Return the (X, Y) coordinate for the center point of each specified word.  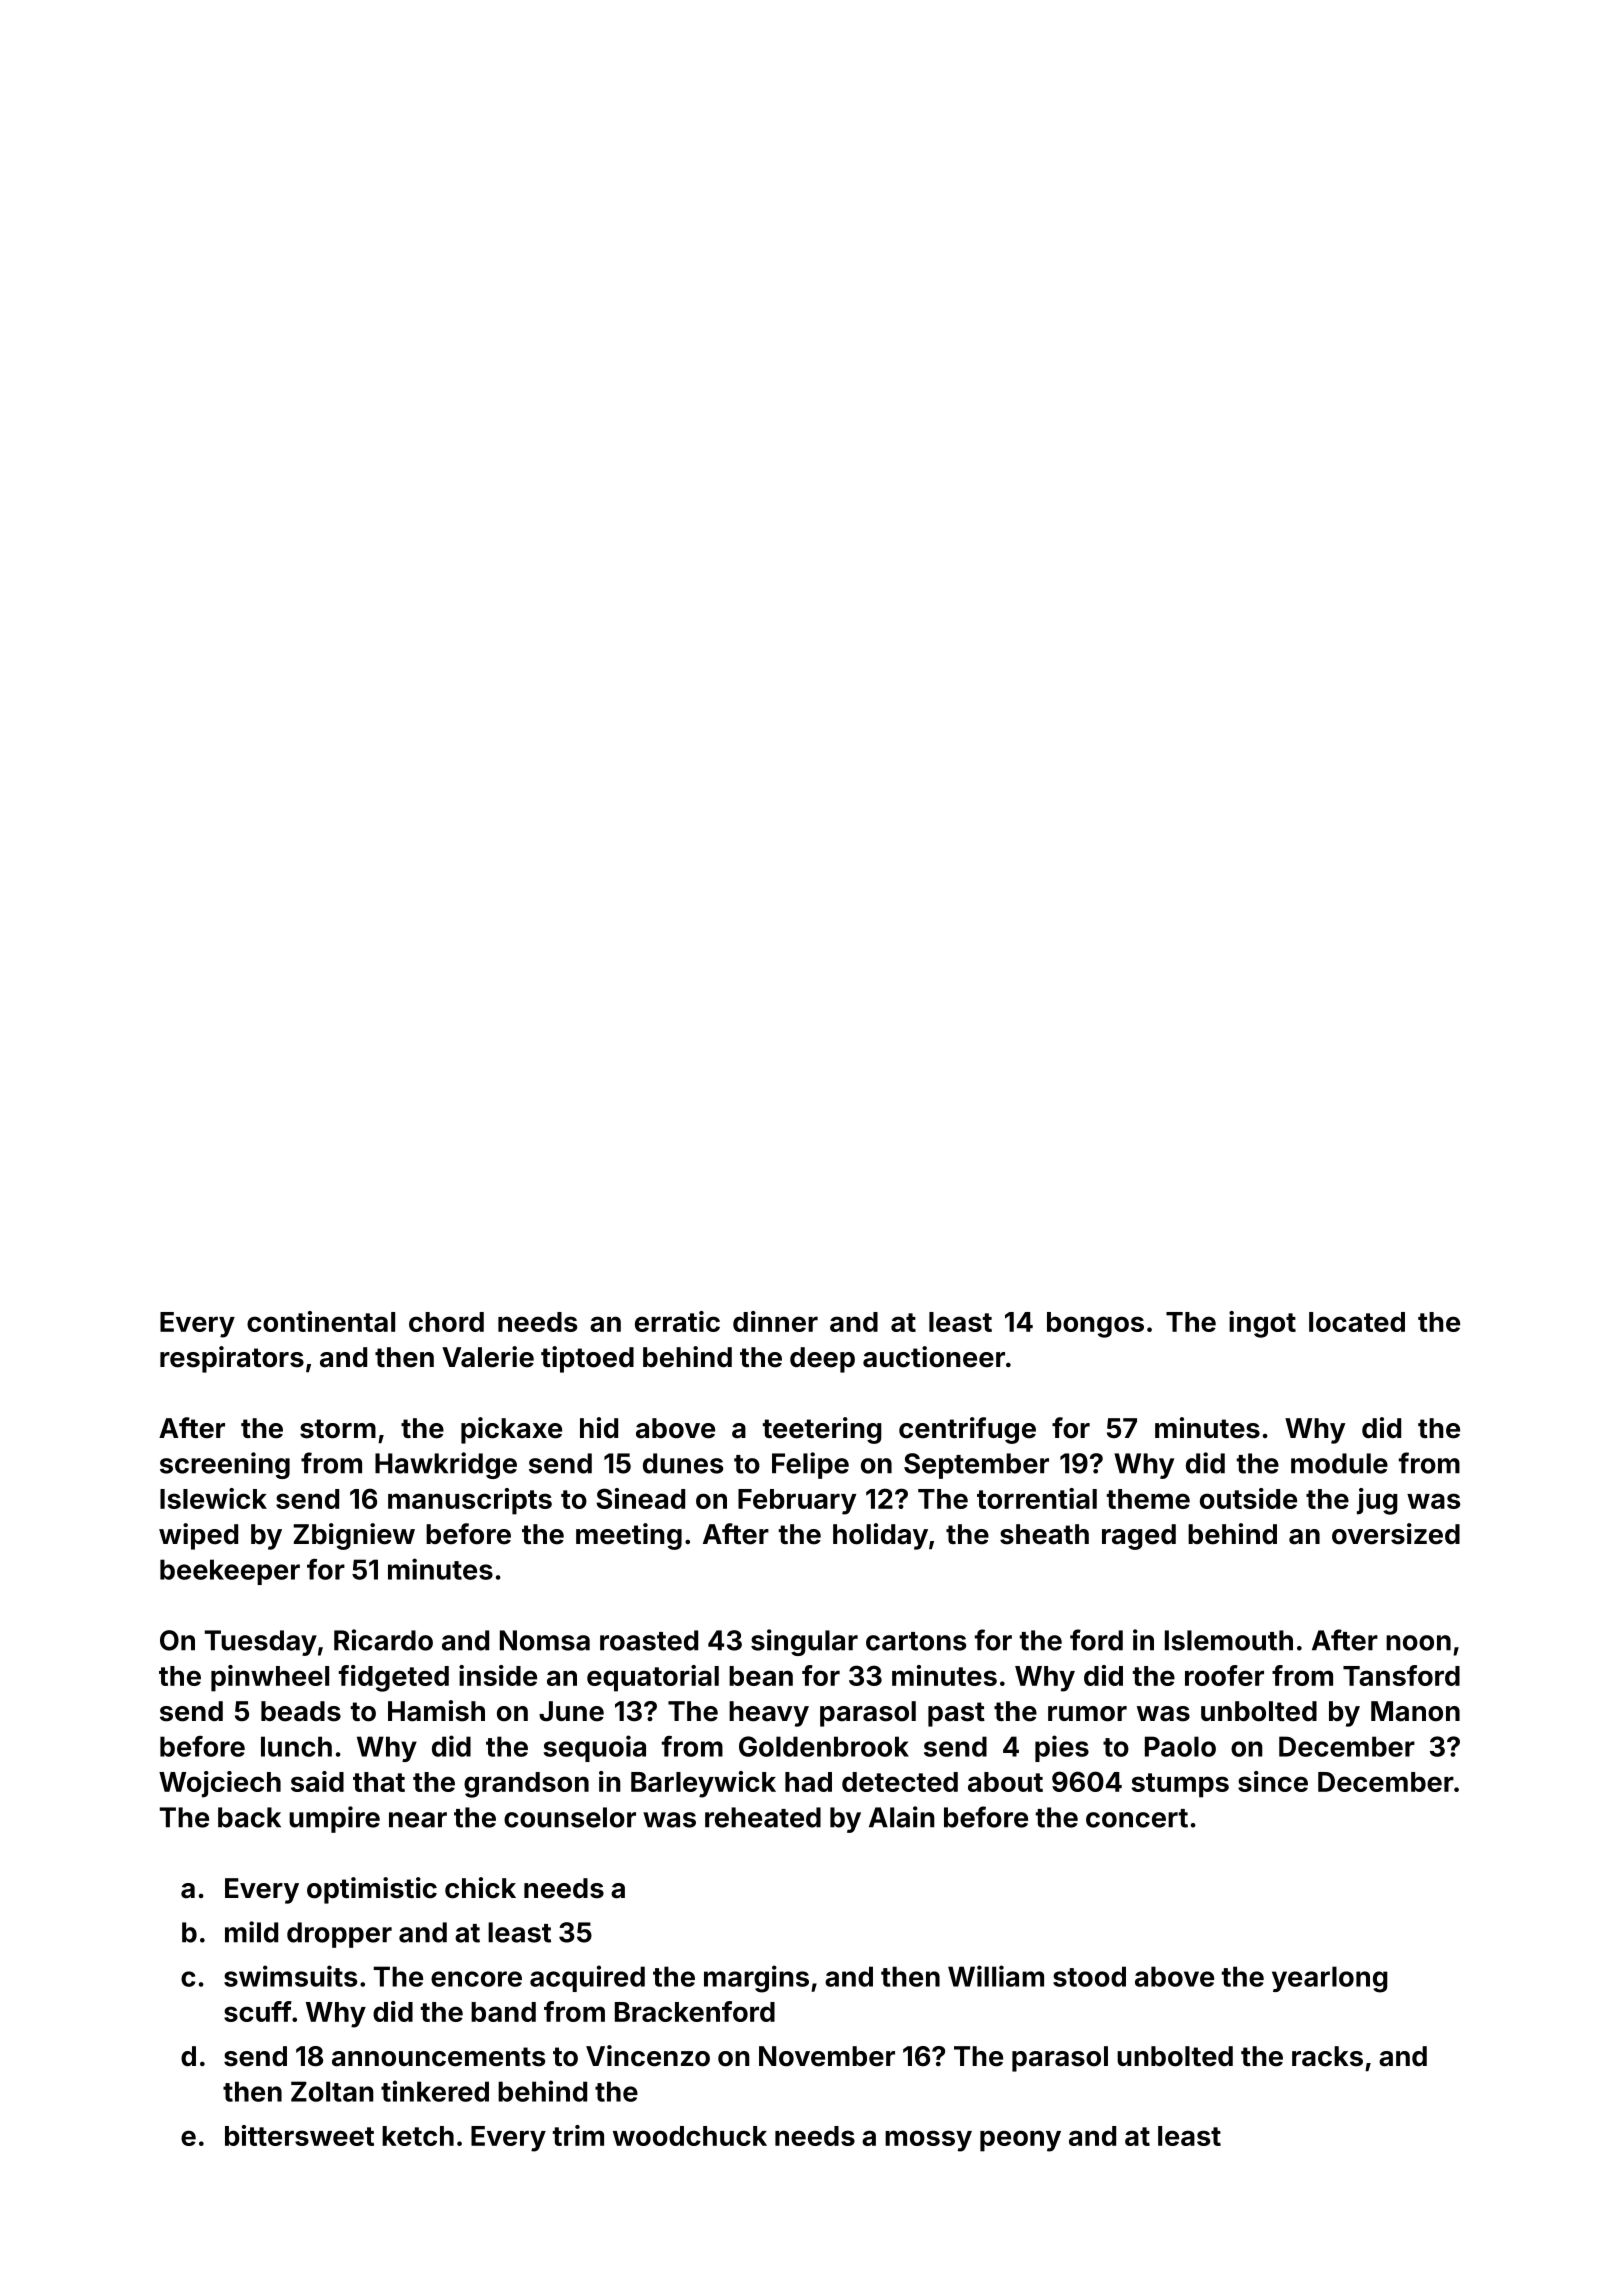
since (1273, 1781)
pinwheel (270, 1678)
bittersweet (299, 2135)
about (1005, 1782)
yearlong (1330, 1979)
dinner (775, 1321)
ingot (1262, 1324)
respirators (232, 1359)
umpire (334, 1819)
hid (599, 1427)
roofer (1224, 1675)
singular (804, 1642)
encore (476, 1979)
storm (338, 1429)
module (1339, 1463)
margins (756, 1979)
